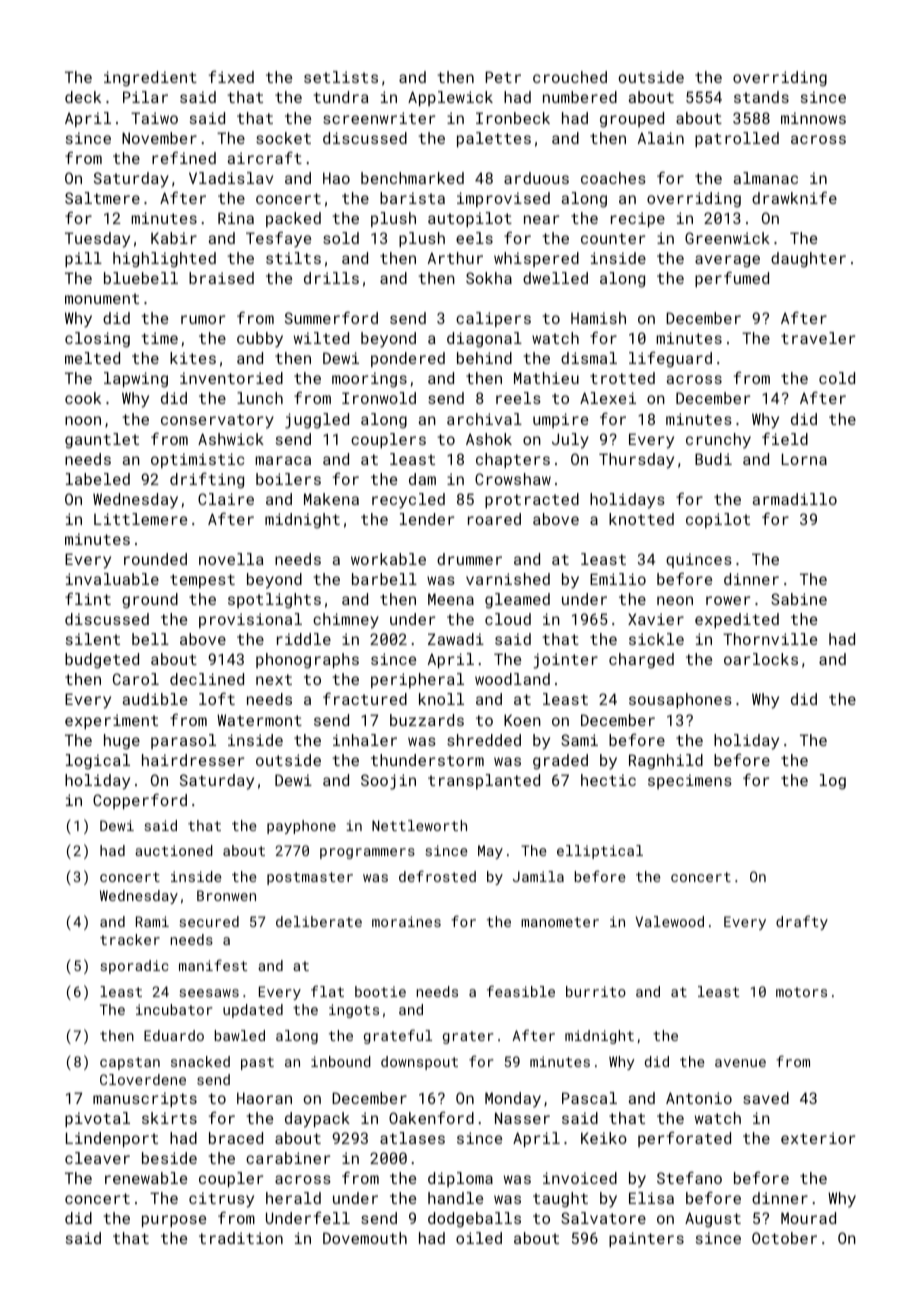 The width and height of the image is (924, 1308). What do you see at coordinates (231, 76) in the image?
I see `fixed` at bounding box center [231, 76].
